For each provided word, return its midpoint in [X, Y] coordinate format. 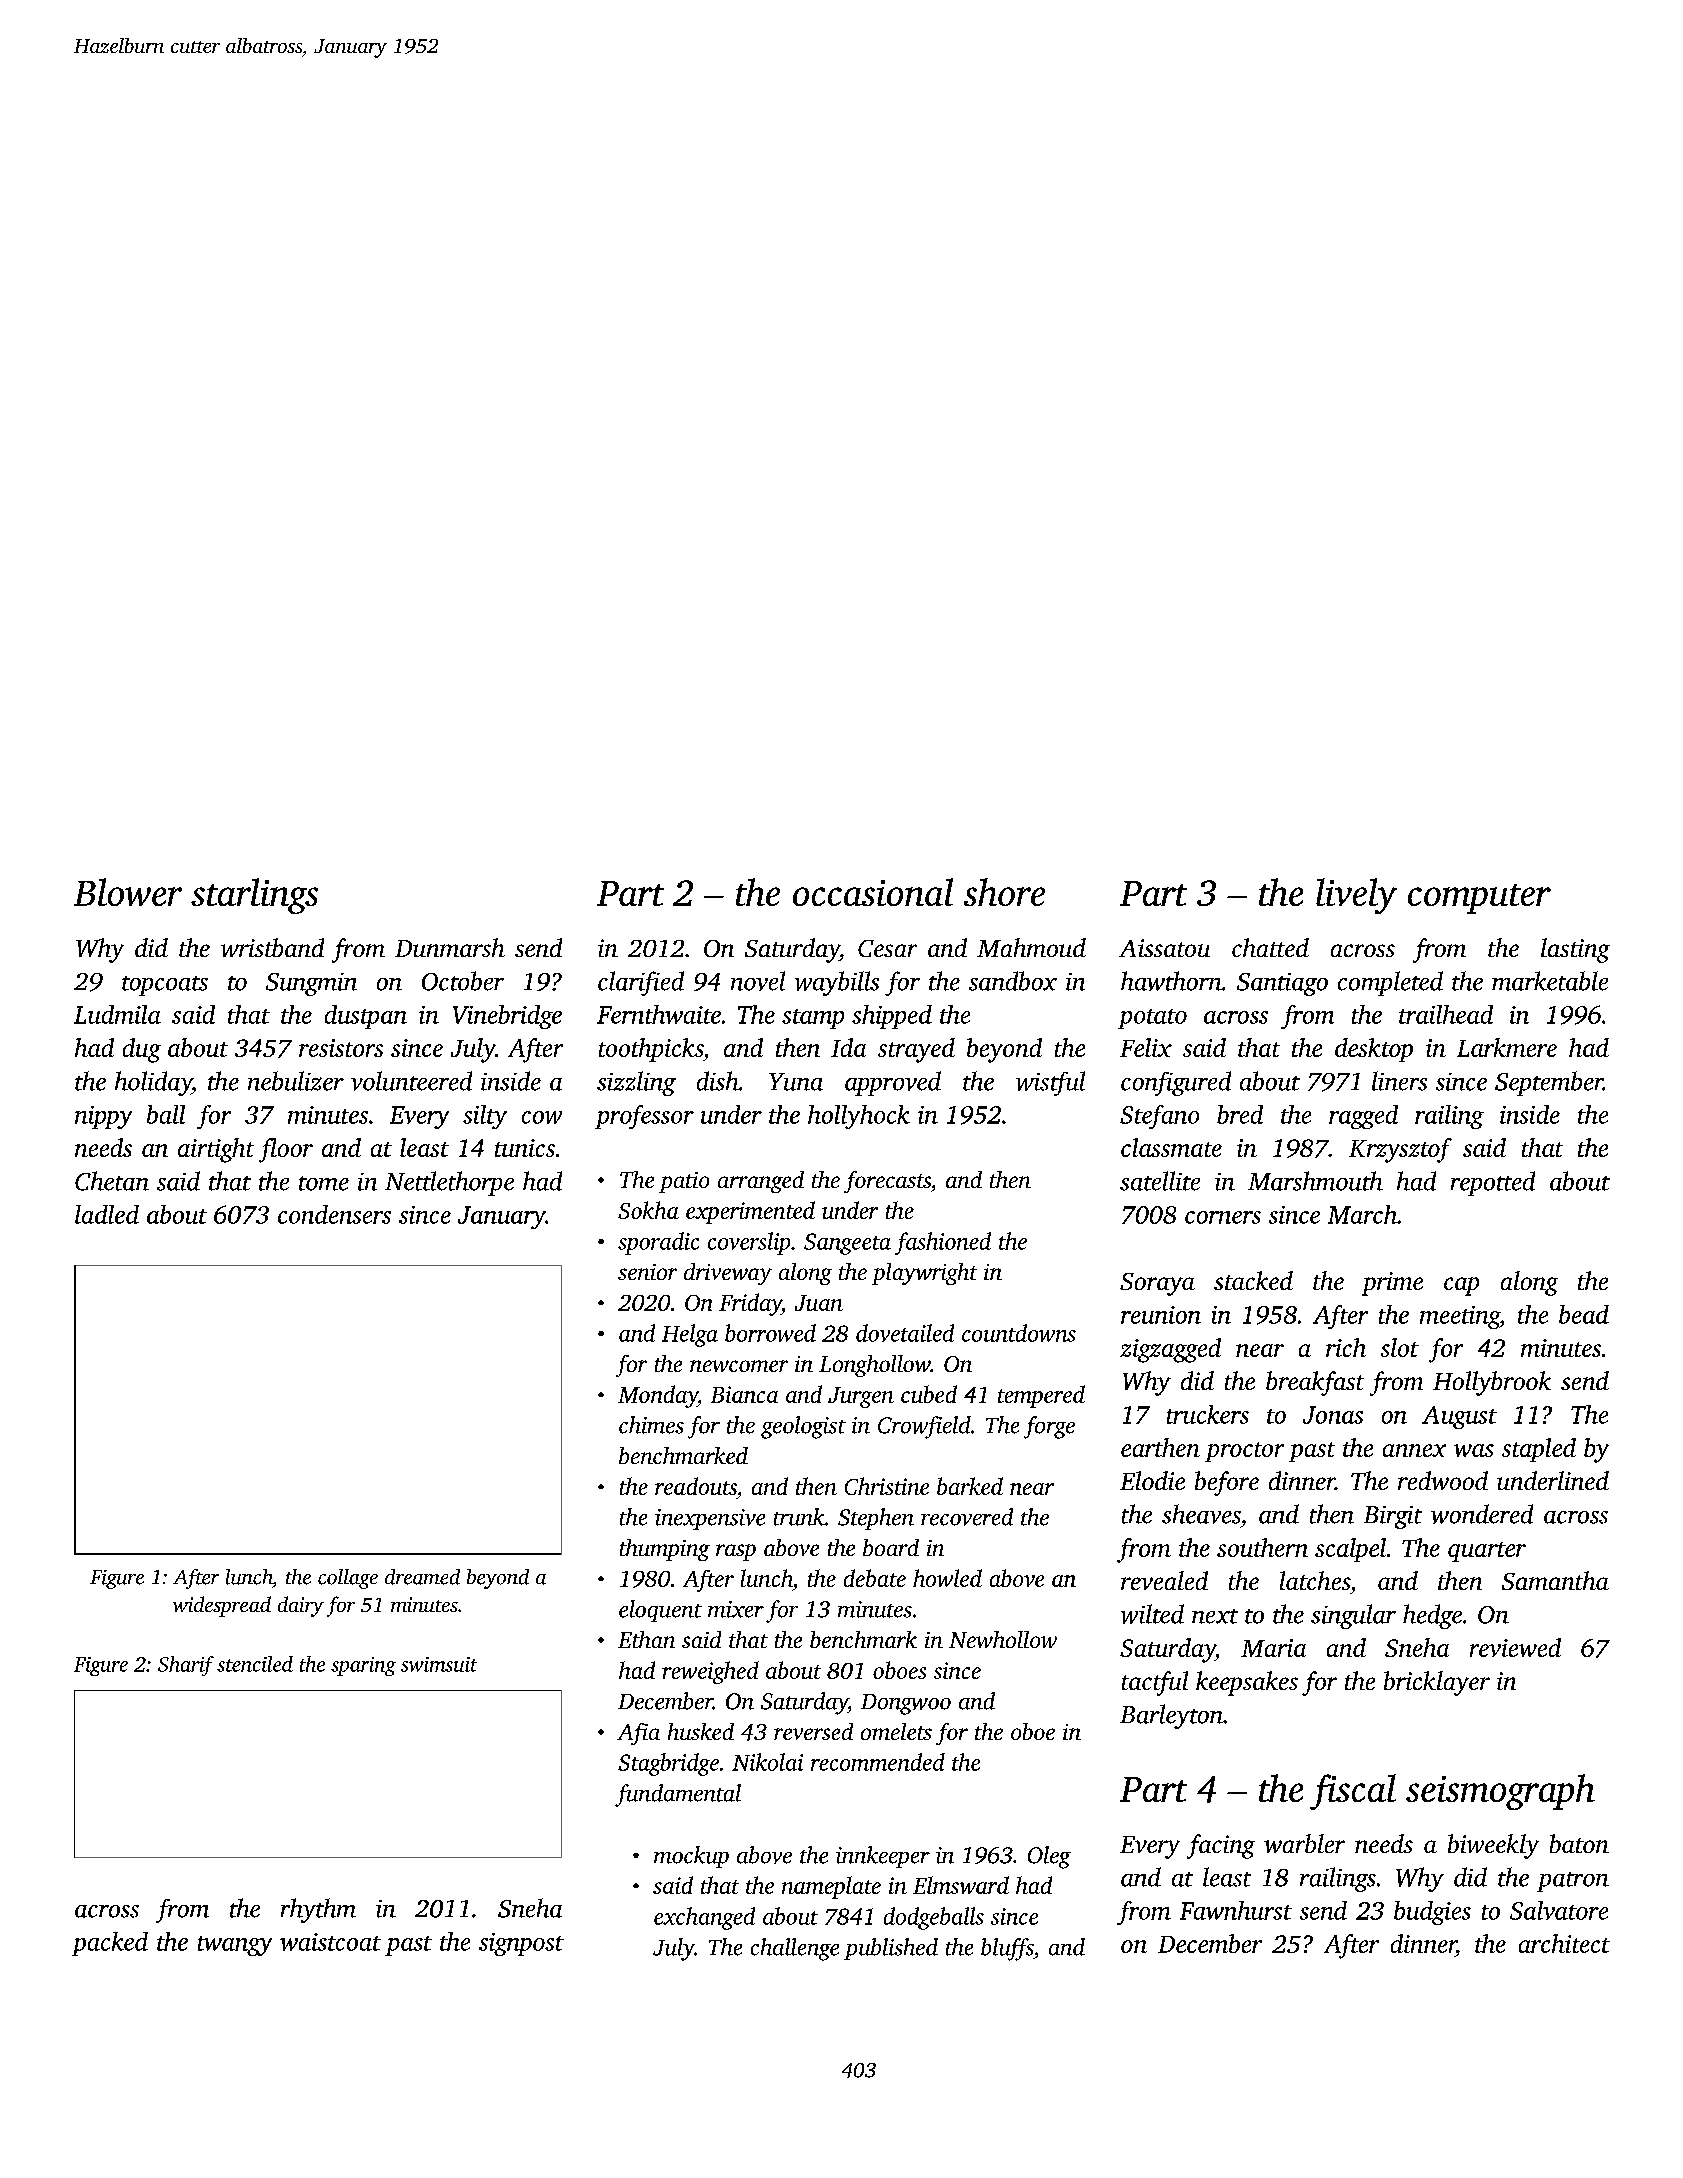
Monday [658, 1396]
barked [970, 1486]
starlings [254, 896]
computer [1479, 899]
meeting [1460, 1317]
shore [1004, 892]
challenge [795, 1949]
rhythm [318, 1910]
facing [1221, 1846]
